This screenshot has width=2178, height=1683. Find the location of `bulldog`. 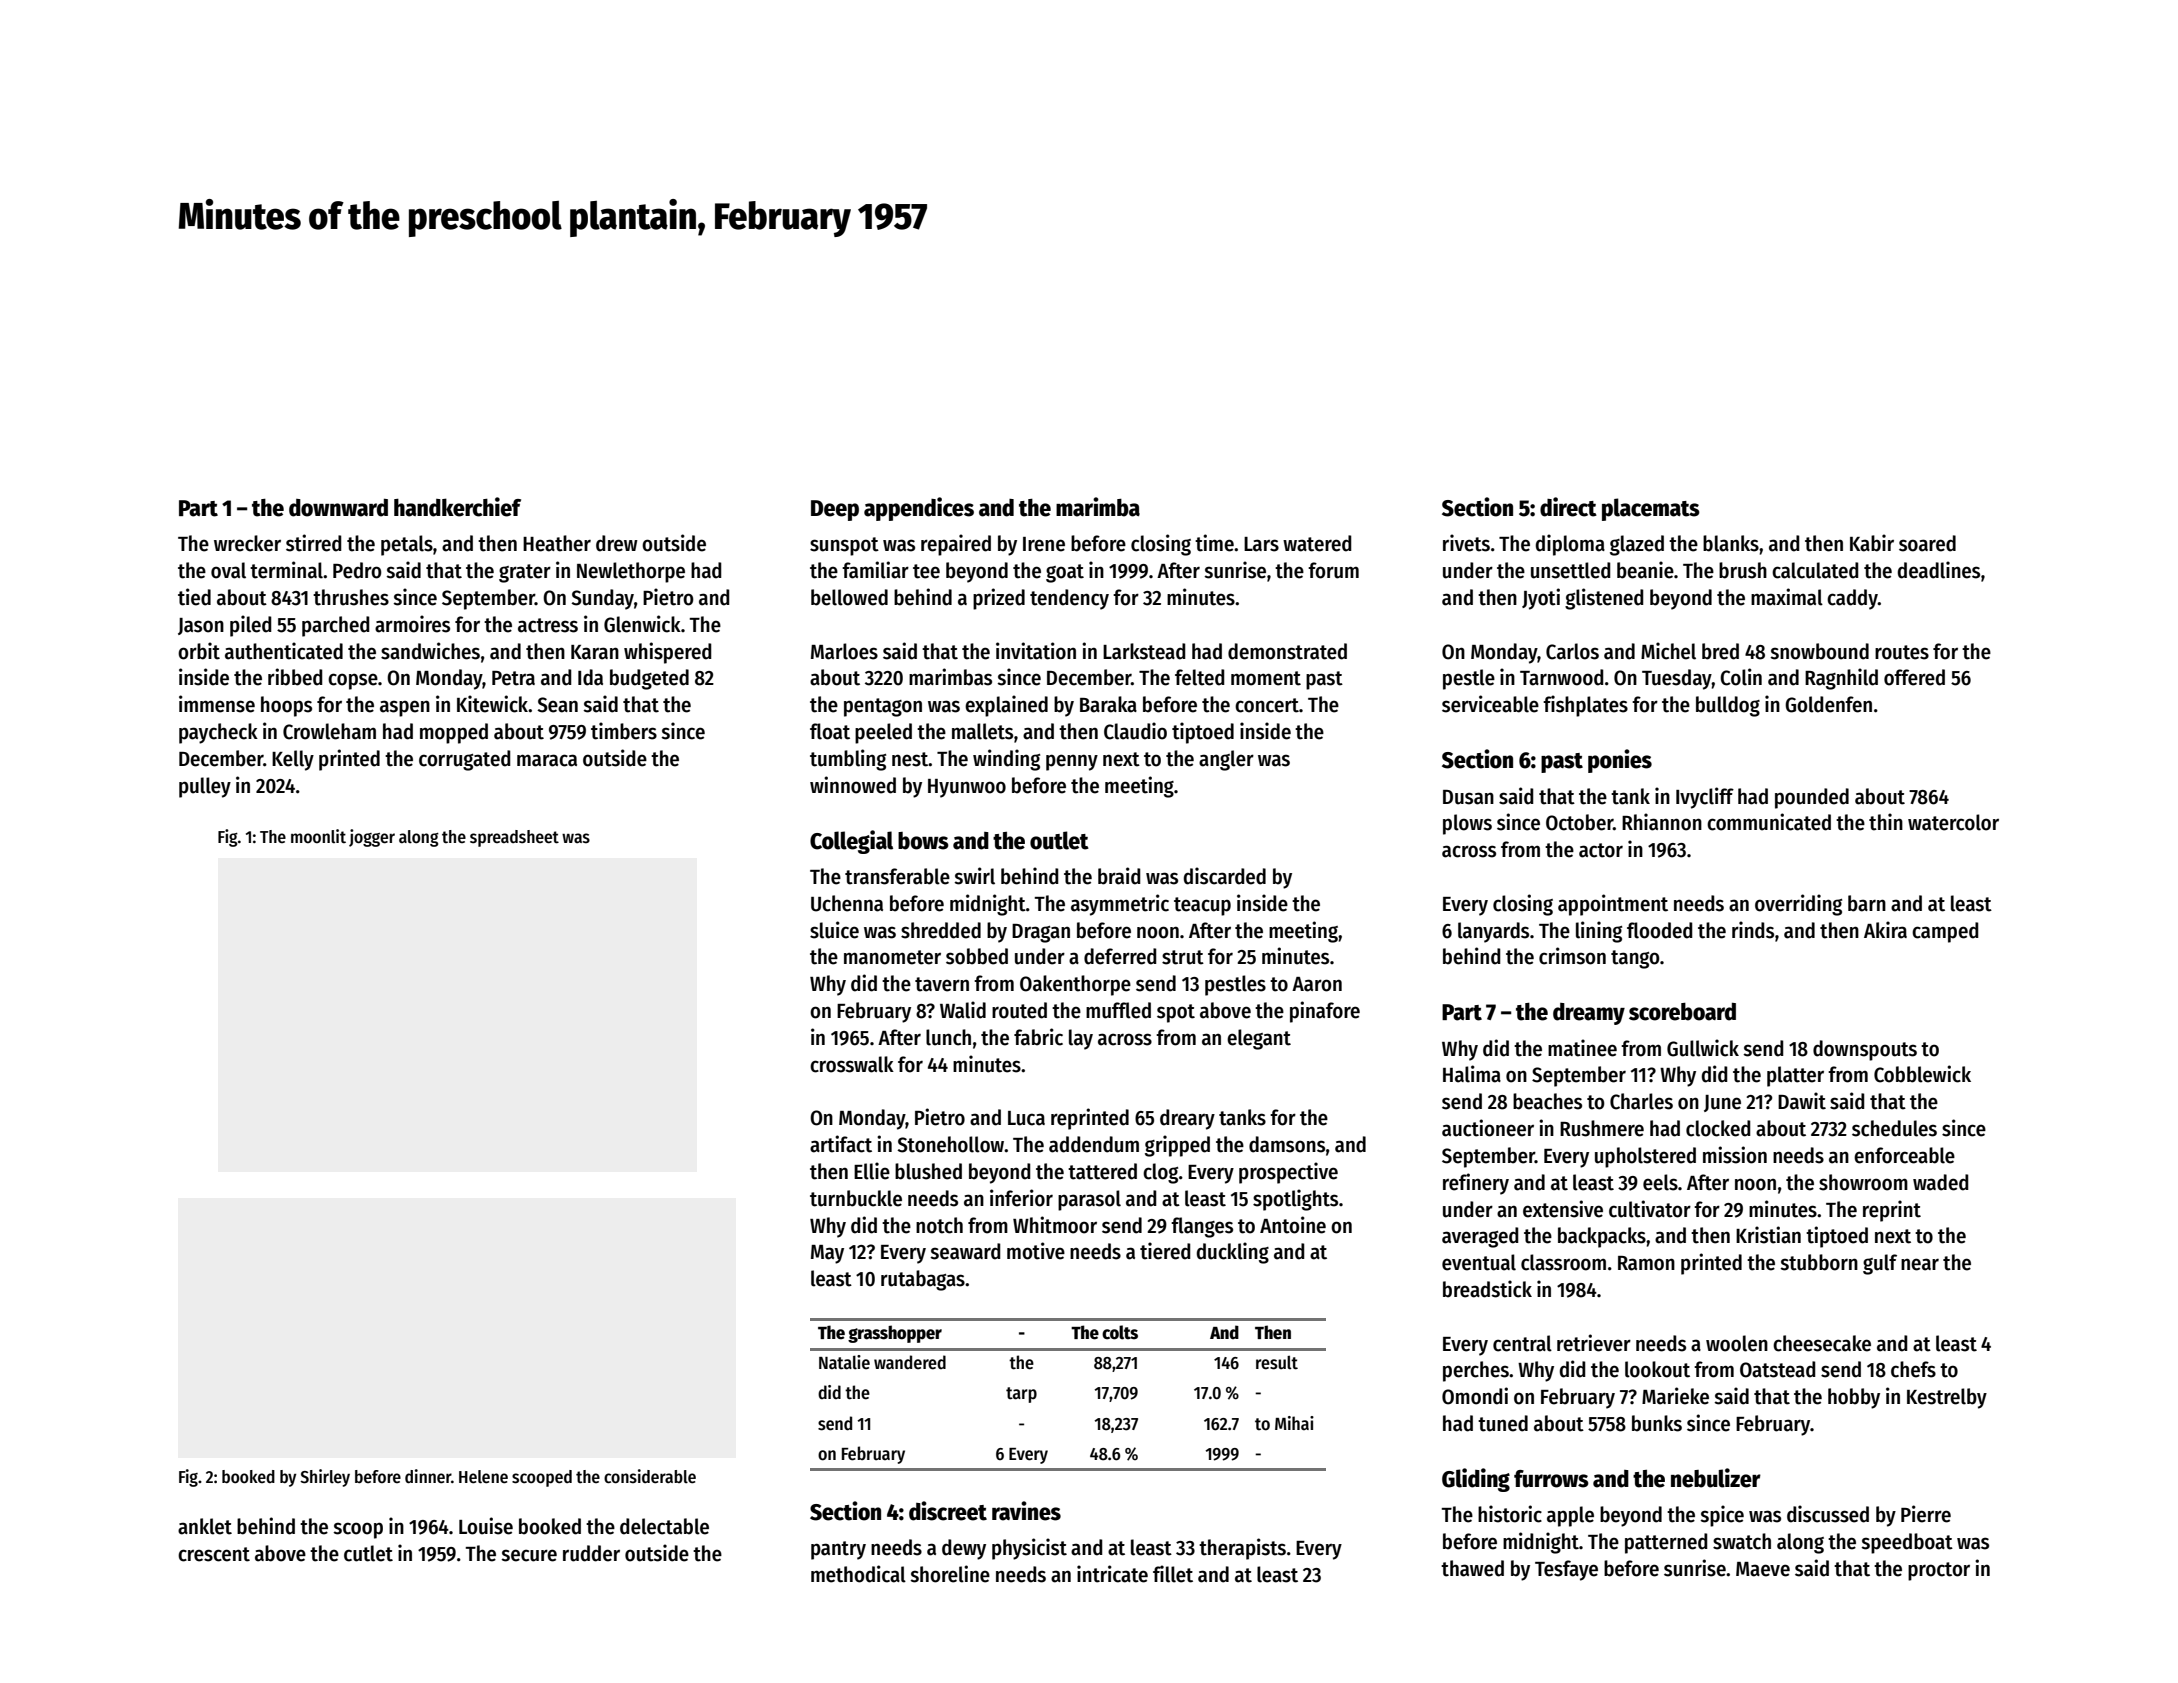

bulldog is located at coordinates (1728, 706).
